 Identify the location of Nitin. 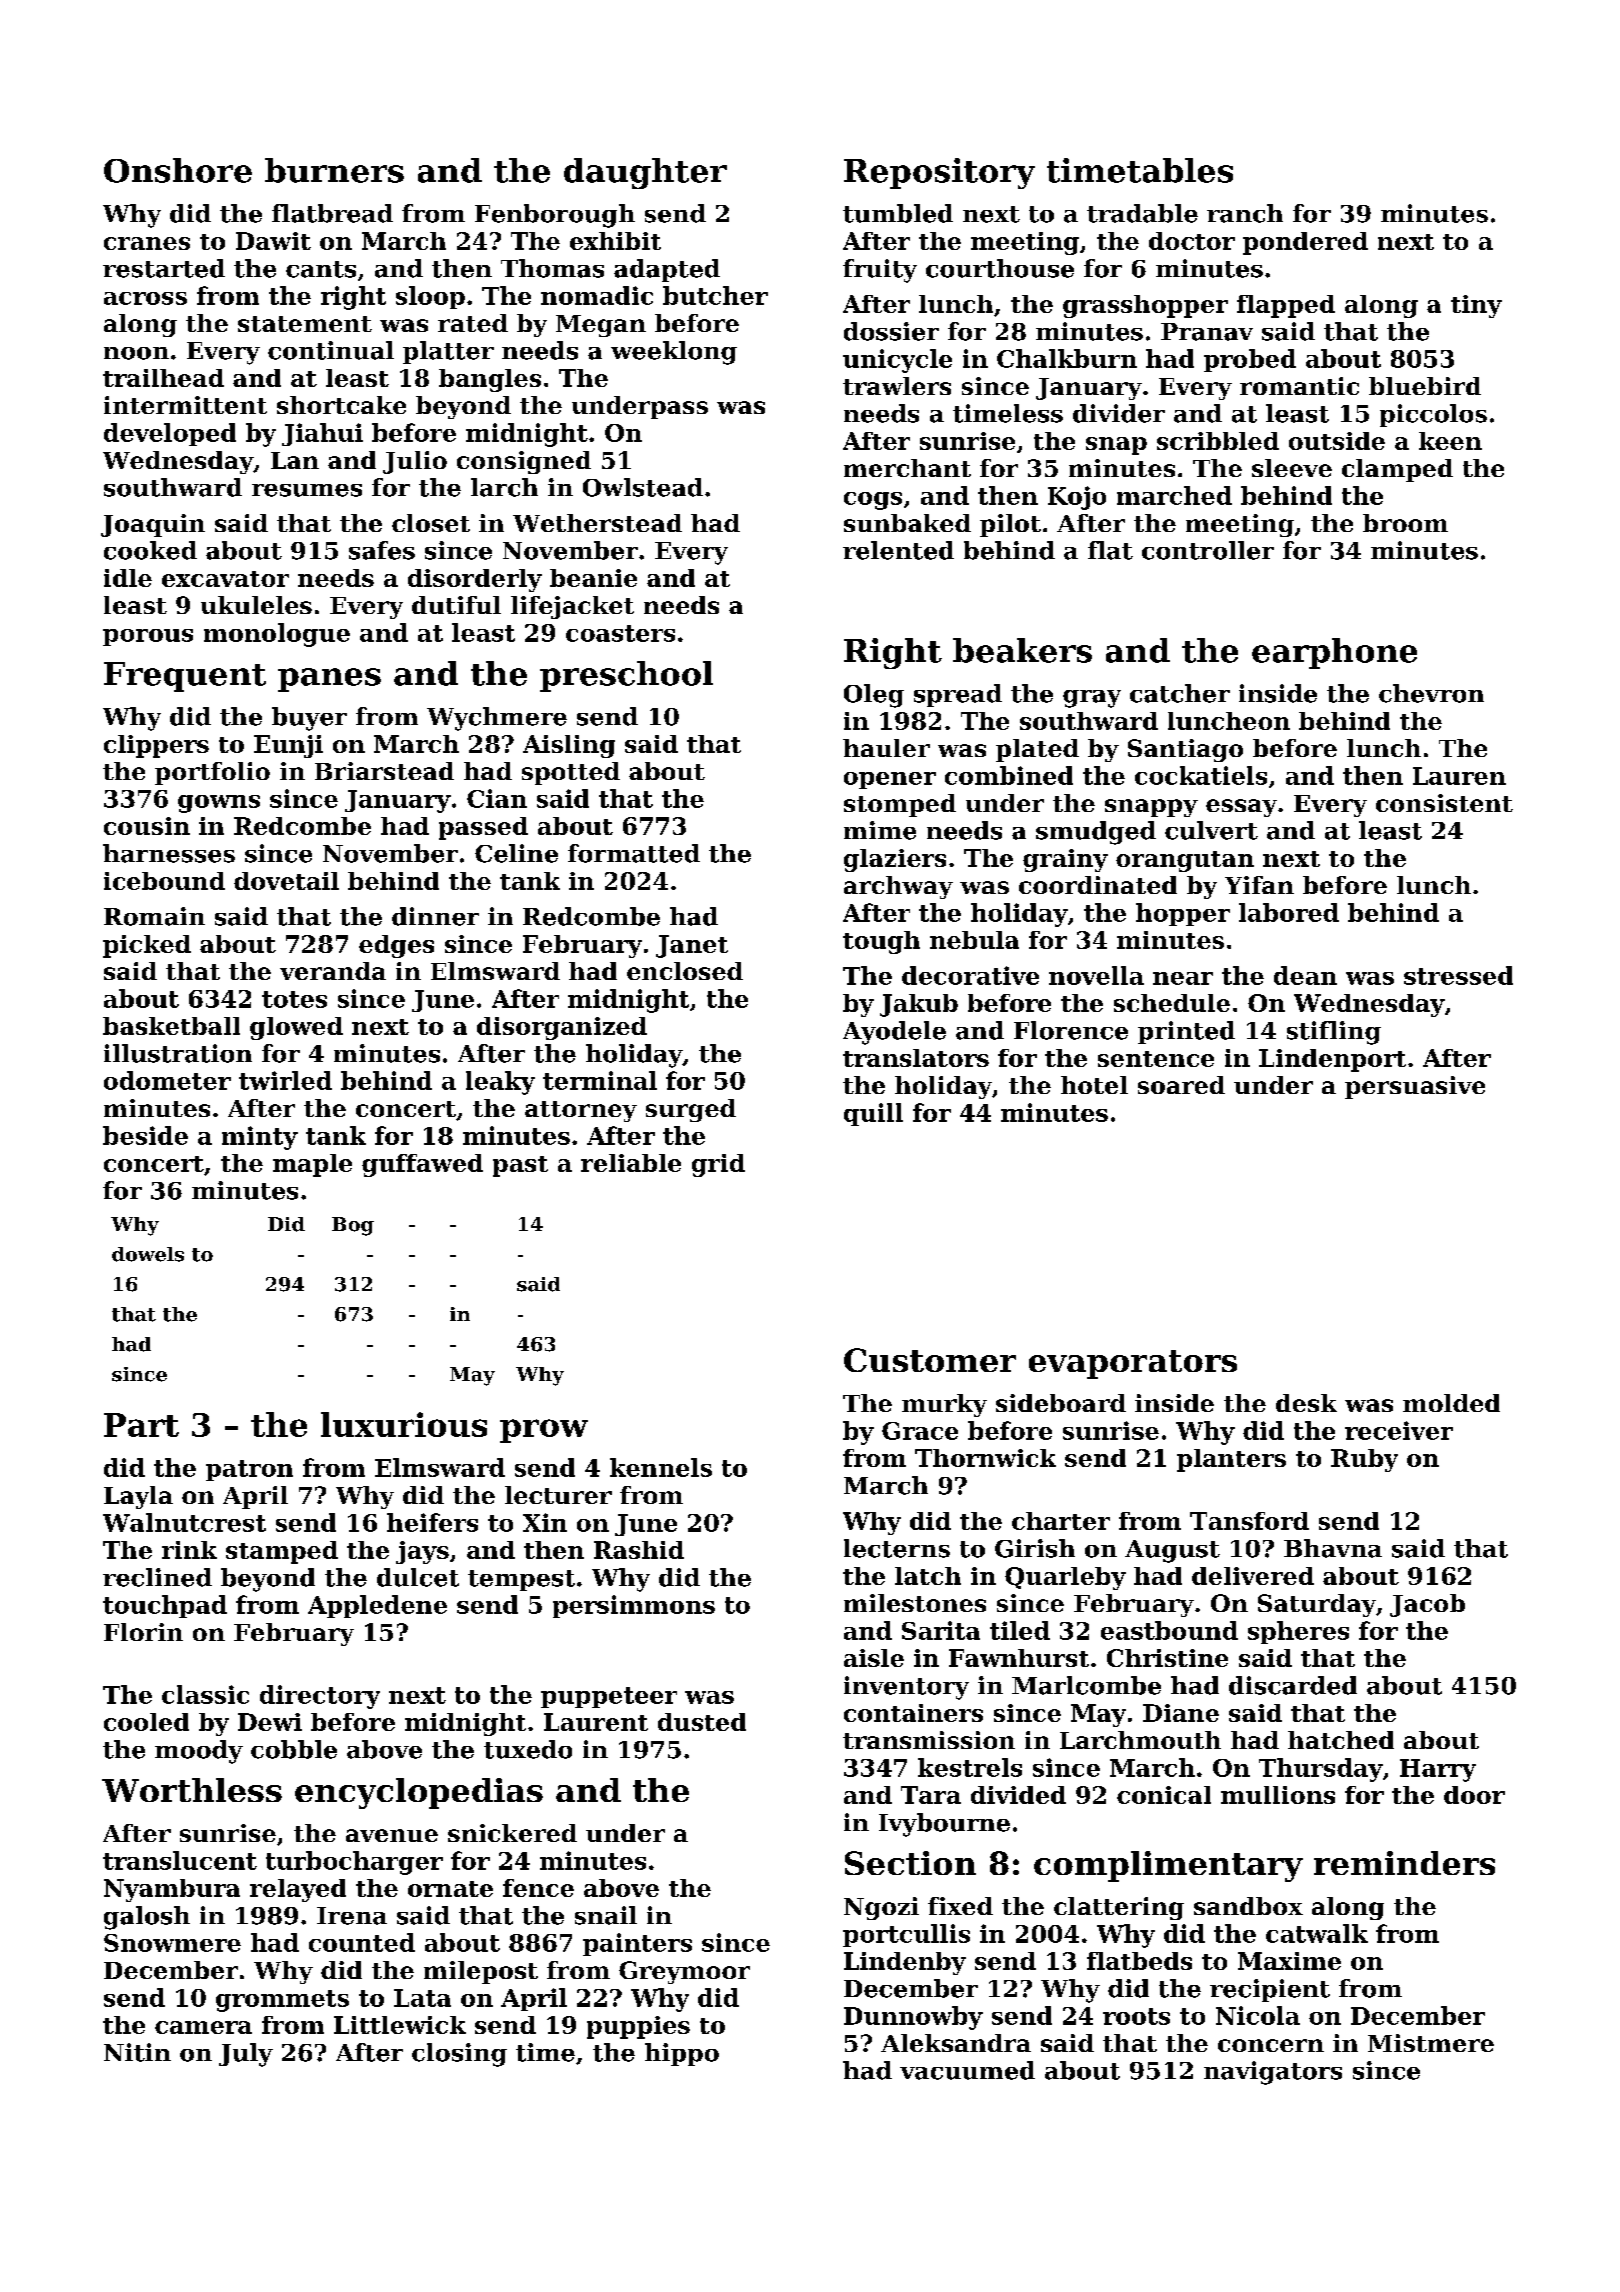
(137, 2052).
